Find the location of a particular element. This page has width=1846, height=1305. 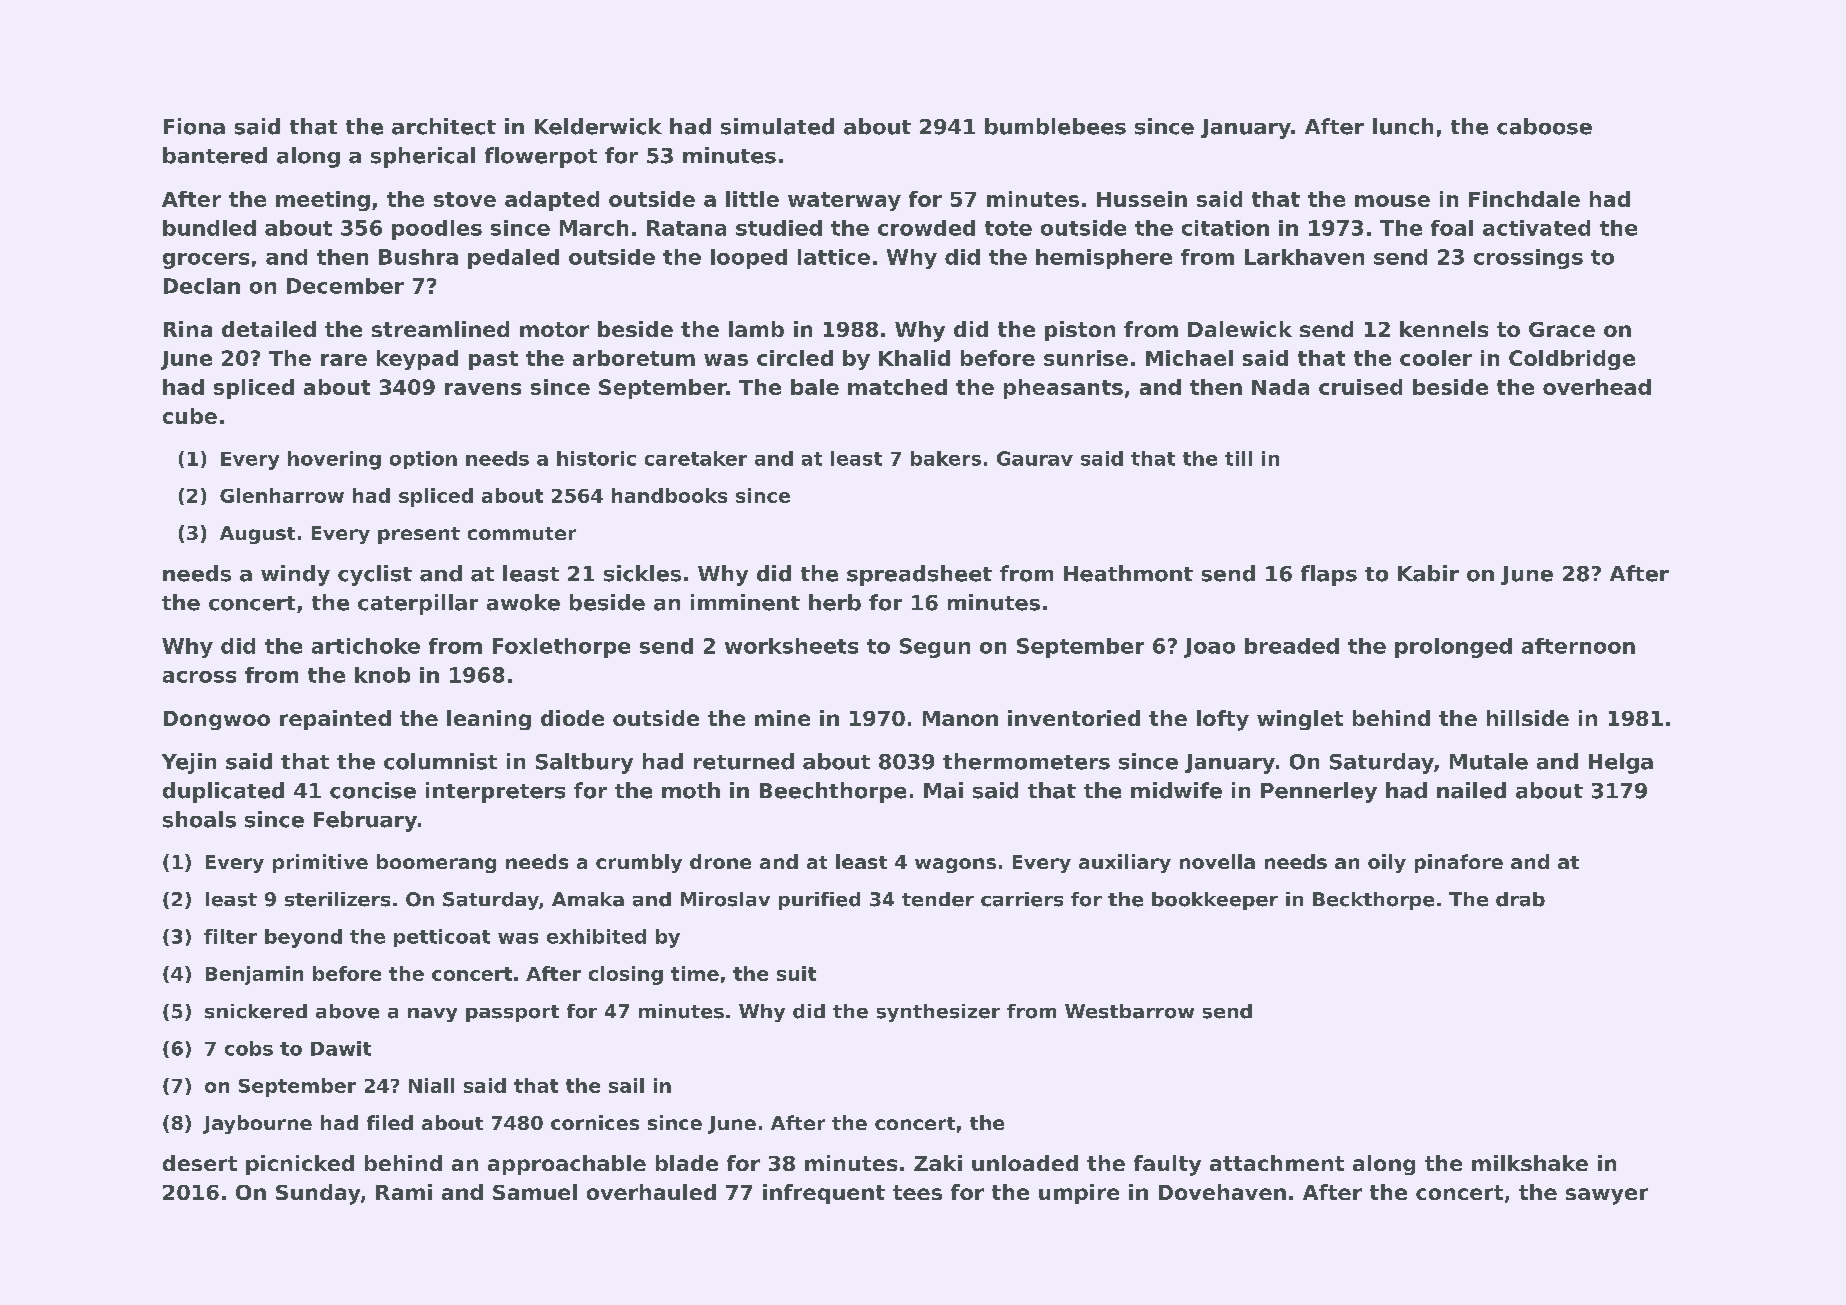

drab is located at coordinates (1520, 899).
